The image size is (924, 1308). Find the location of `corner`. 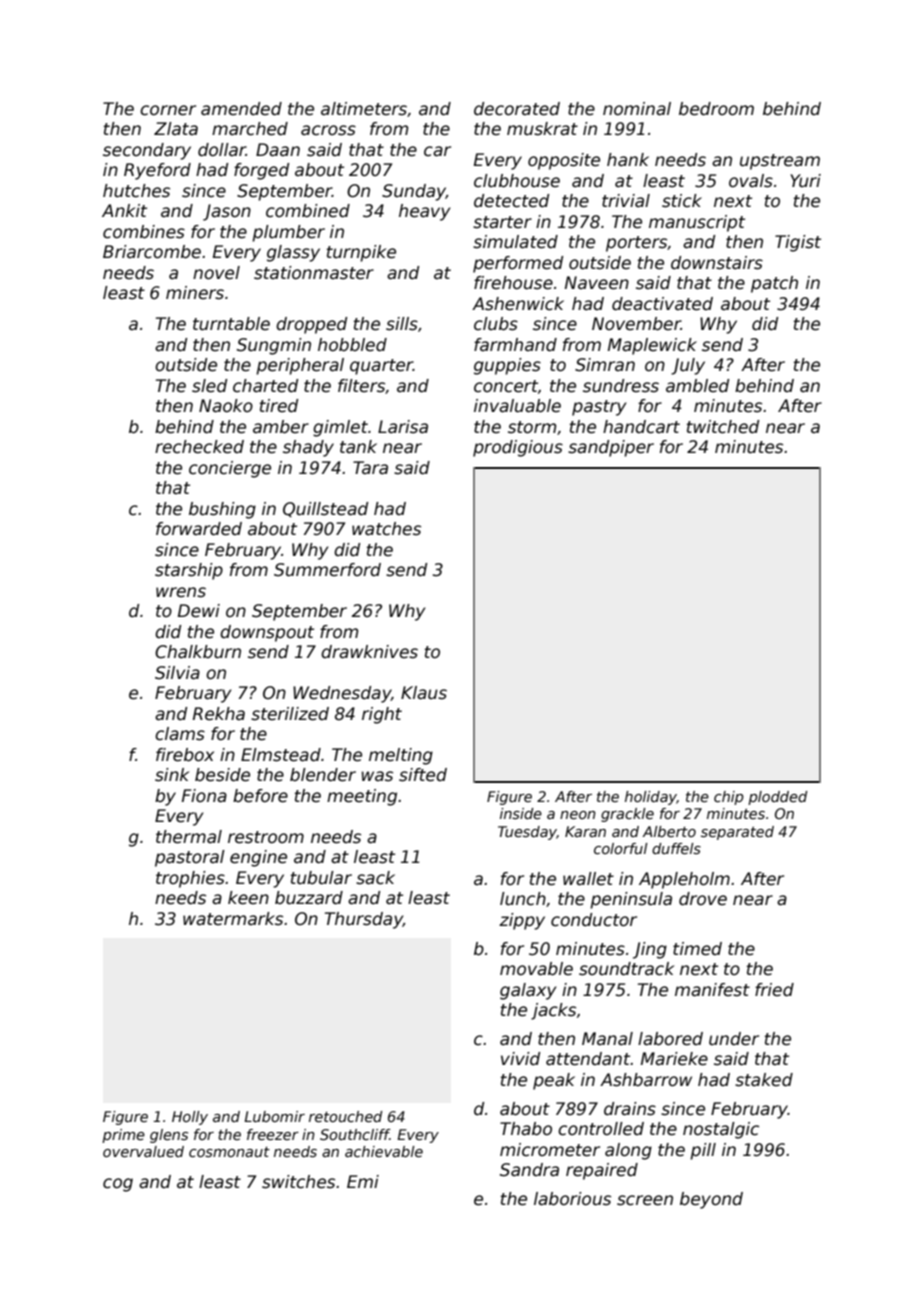

corner is located at coordinates (168, 110).
